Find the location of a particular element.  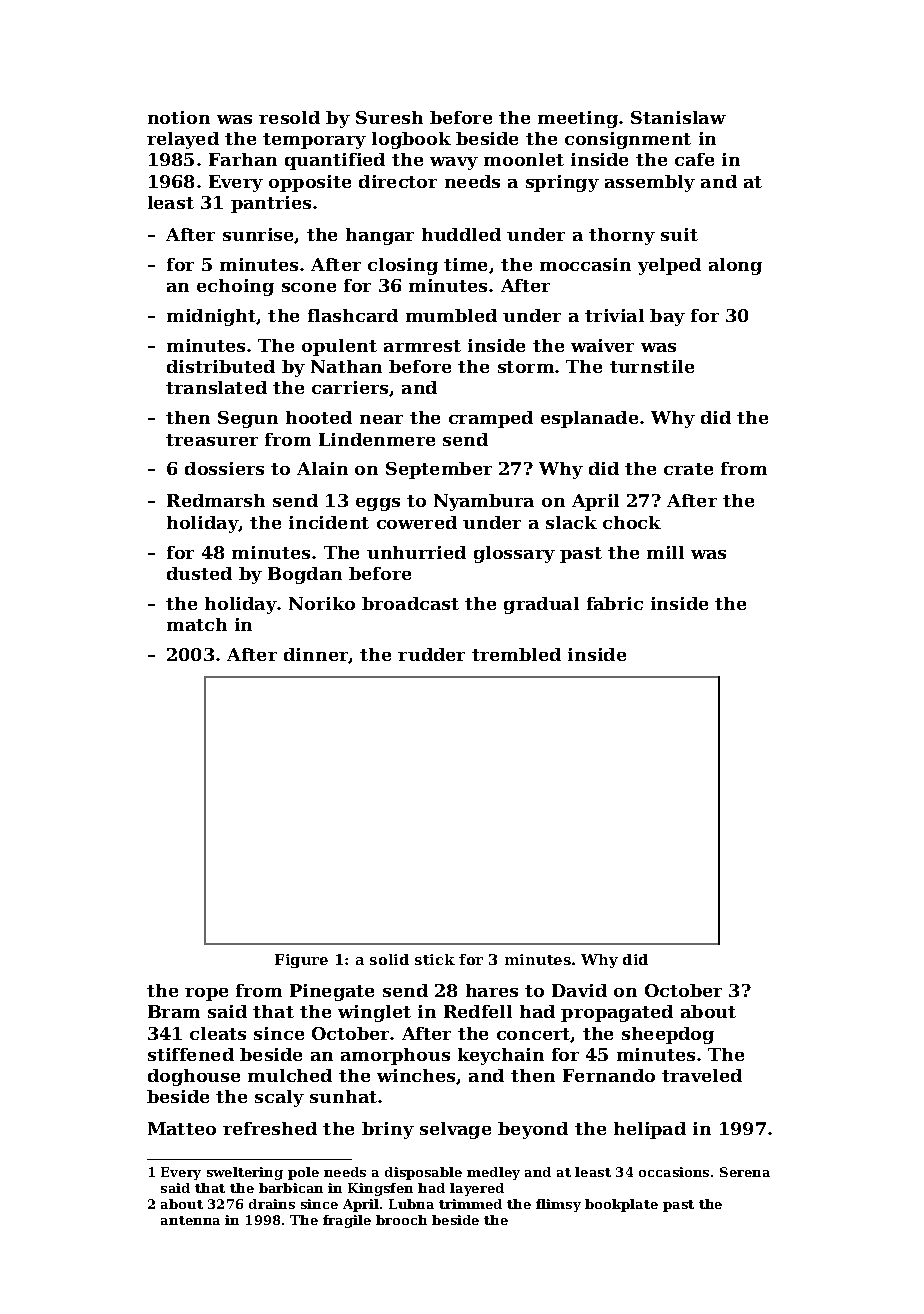

rope is located at coordinates (206, 994).
